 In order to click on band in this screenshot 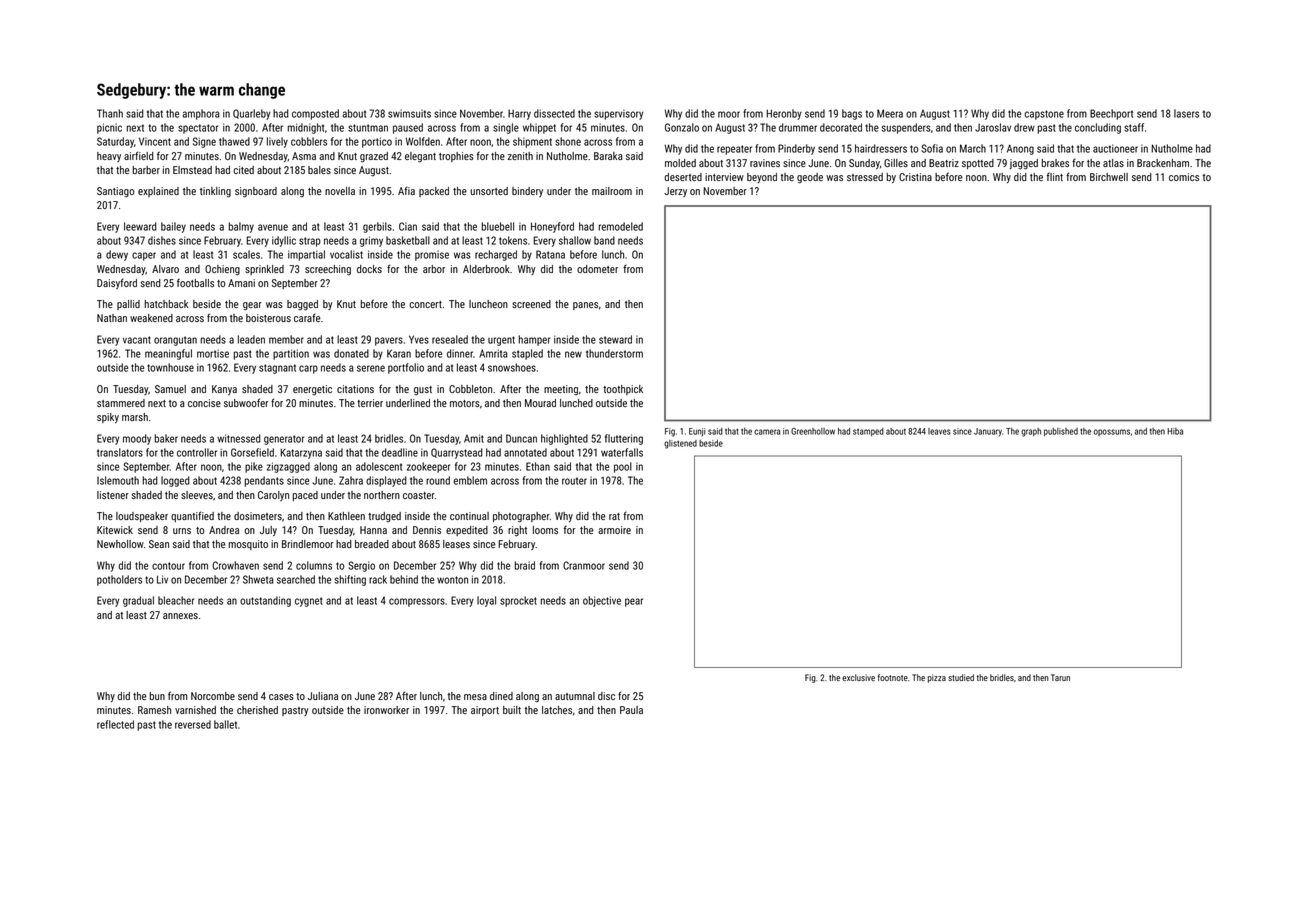, I will do `click(604, 240)`.
